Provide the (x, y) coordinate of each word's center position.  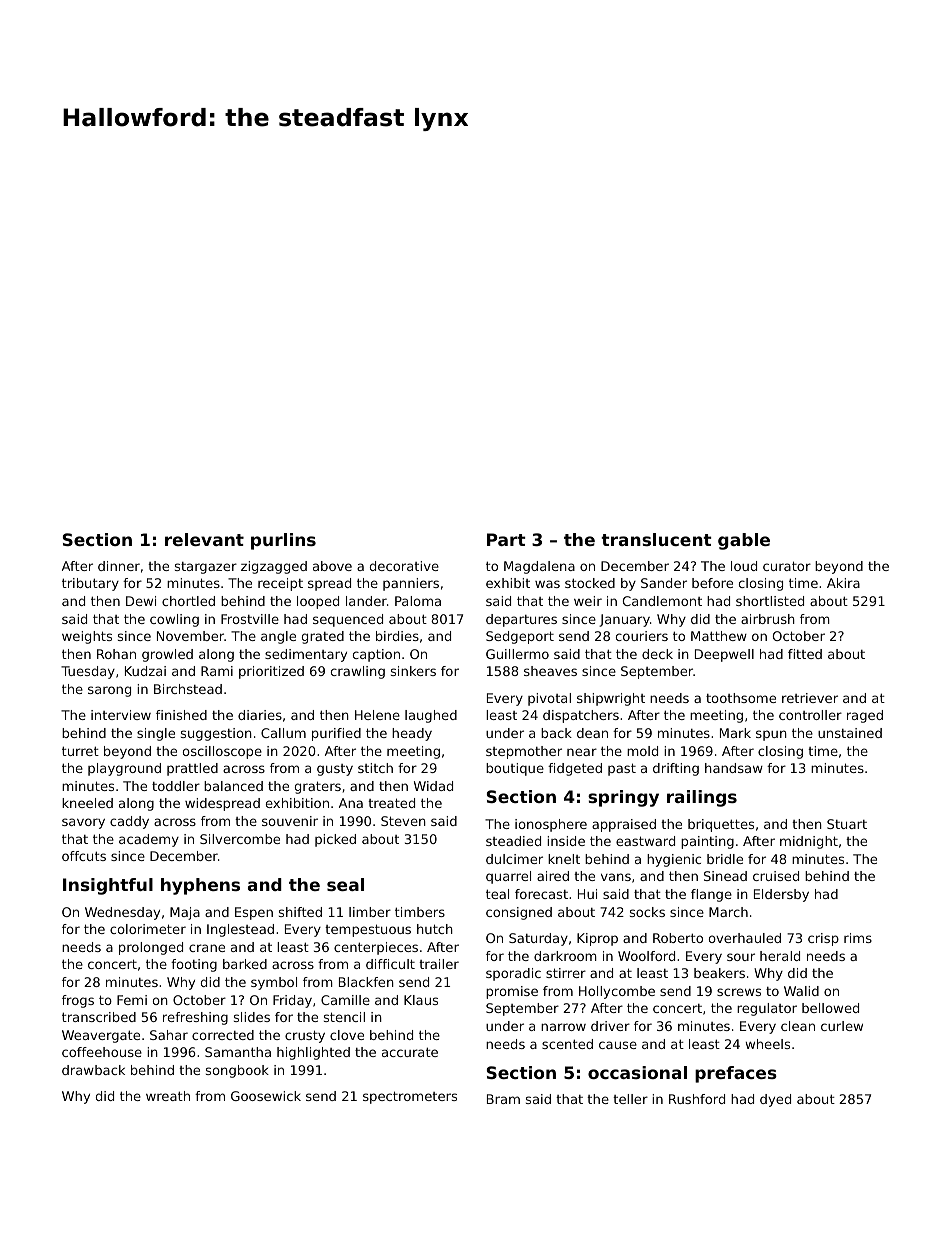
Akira (843, 583)
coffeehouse (102, 1052)
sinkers (413, 671)
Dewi (141, 601)
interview (121, 715)
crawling (358, 672)
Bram (503, 1099)
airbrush (768, 619)
